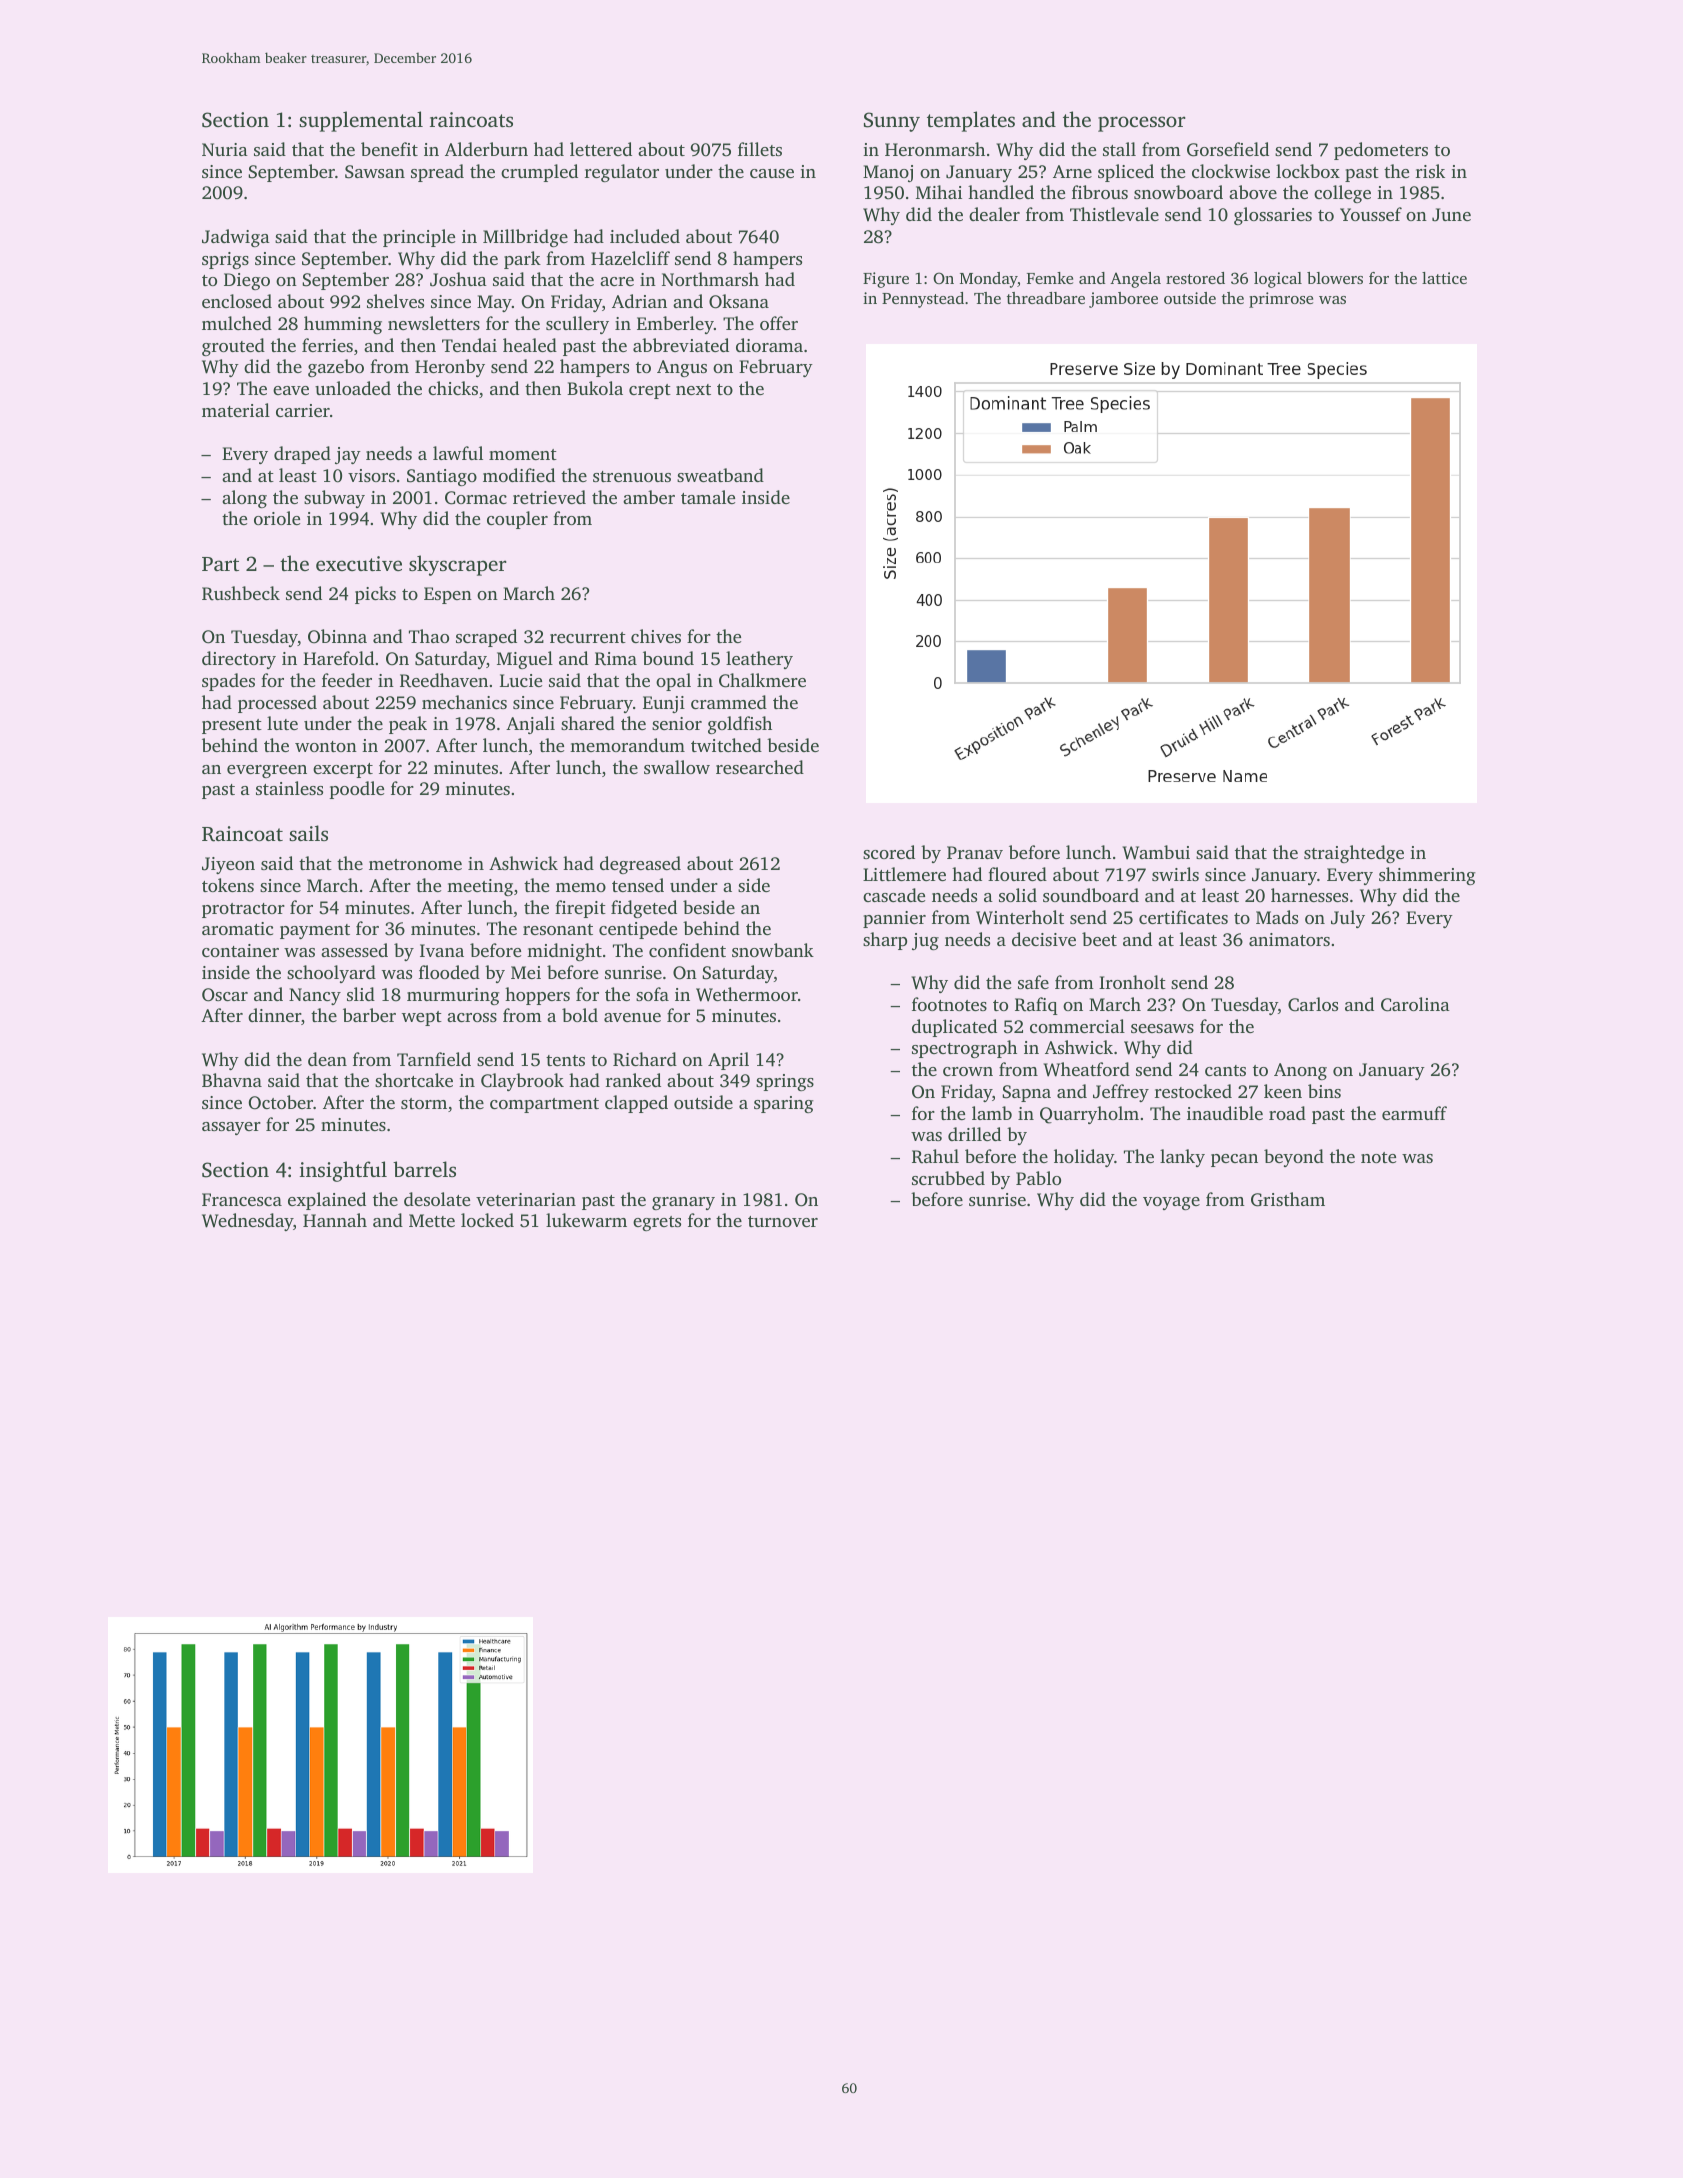  What do you see at coordinates (1289, 939) in the image?
I see `animators` at bounding box center [1289, 939].
